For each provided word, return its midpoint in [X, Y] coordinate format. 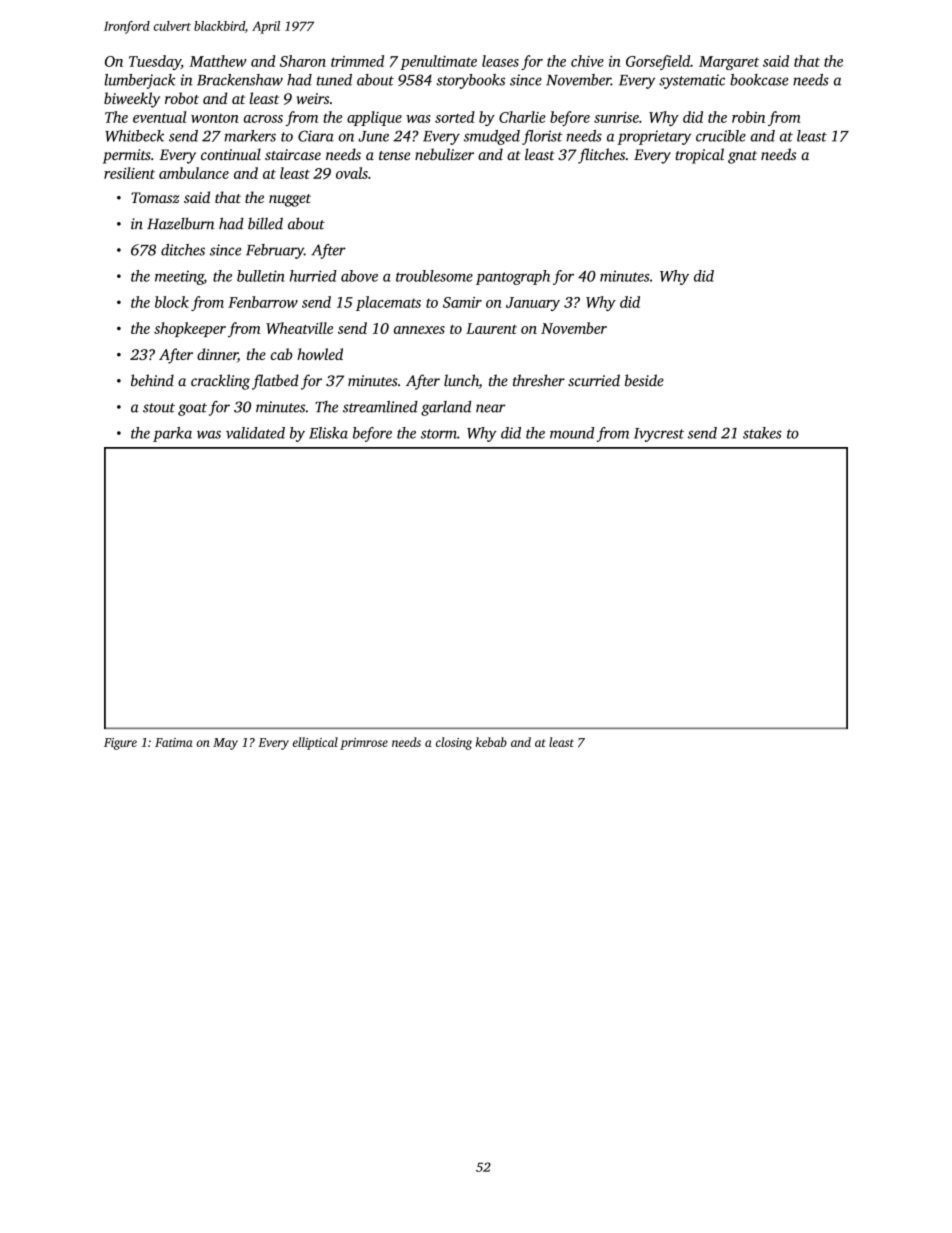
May [225, 744]
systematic [692, 81]
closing [454, 743]
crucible [721, 136]
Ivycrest [659, 435]
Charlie [522, 117]
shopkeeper [190, 329]
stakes [762, 433]
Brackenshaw [240, 80]
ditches [183, 250]
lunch [461, 381]
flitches [601, 156]
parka [172, 434]
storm [439, 434]
